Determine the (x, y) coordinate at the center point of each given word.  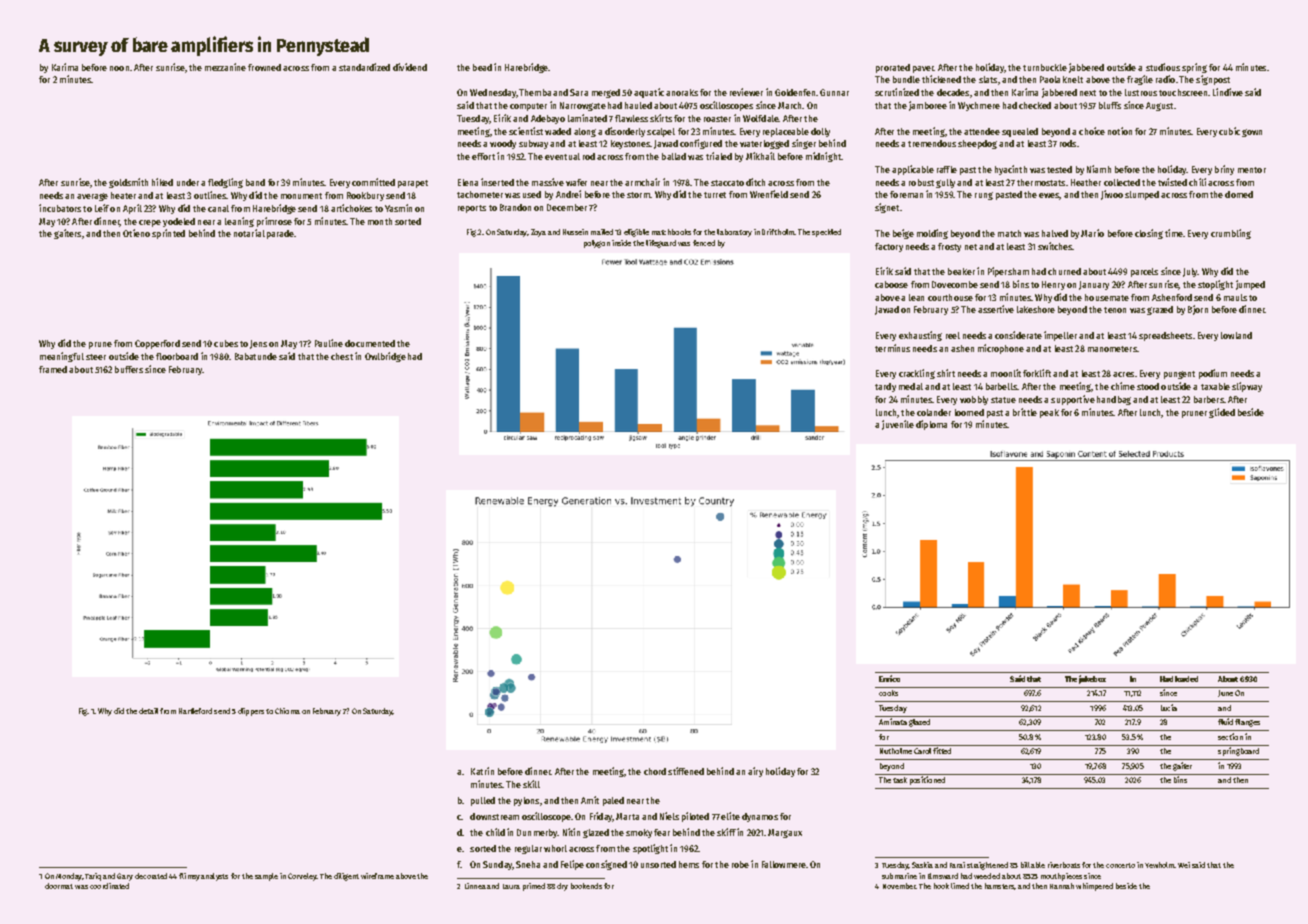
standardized (364, 67)
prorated (893, 68)
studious (1163, 67)
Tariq (93, 877)
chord (655, 771)
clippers (251, 712)
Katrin (482, 771)
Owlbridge (385, 357)
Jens (258, 344)
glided (1222, 413)
